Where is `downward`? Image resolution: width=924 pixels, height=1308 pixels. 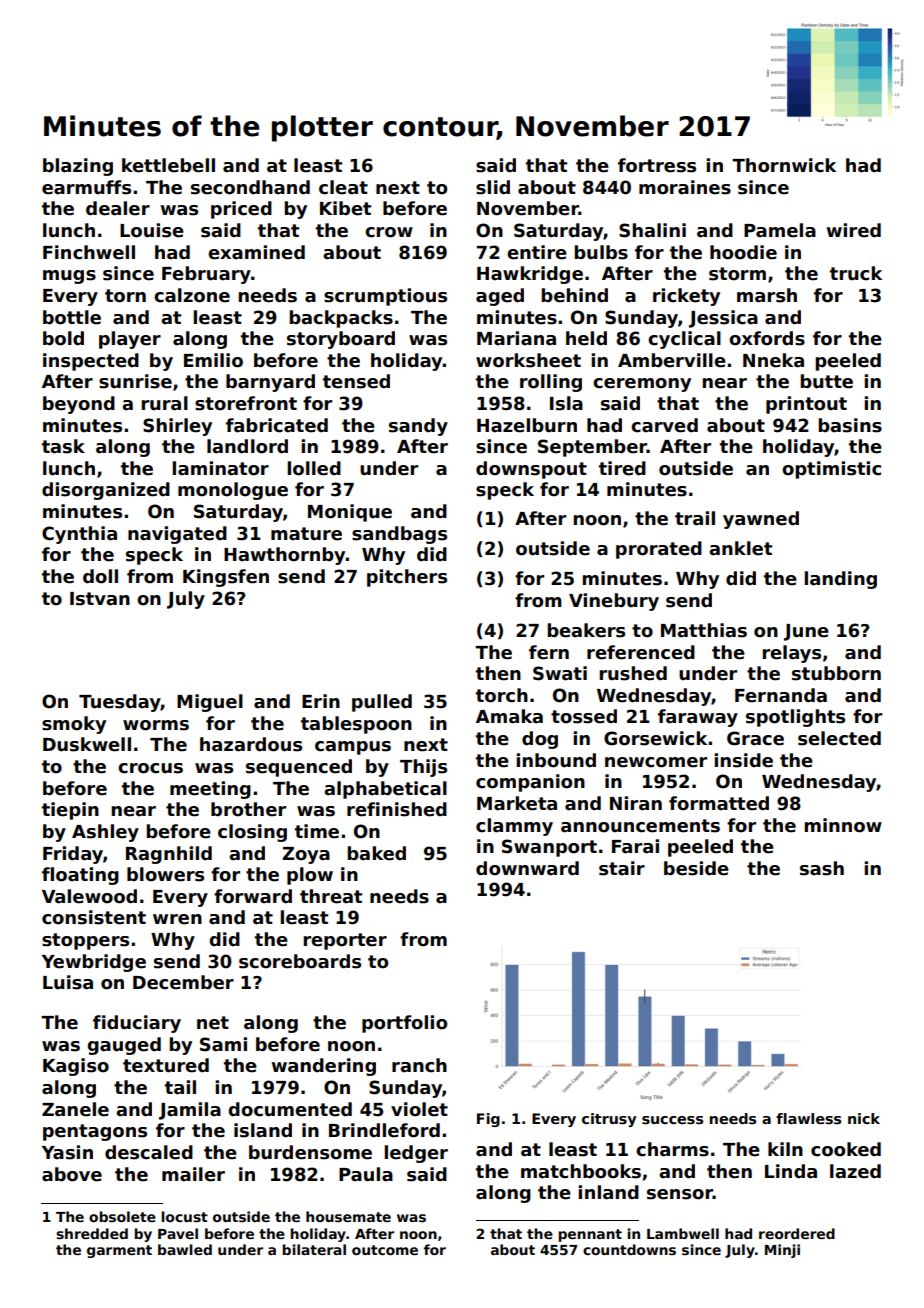 downward is located at coordinates (527, 868).
